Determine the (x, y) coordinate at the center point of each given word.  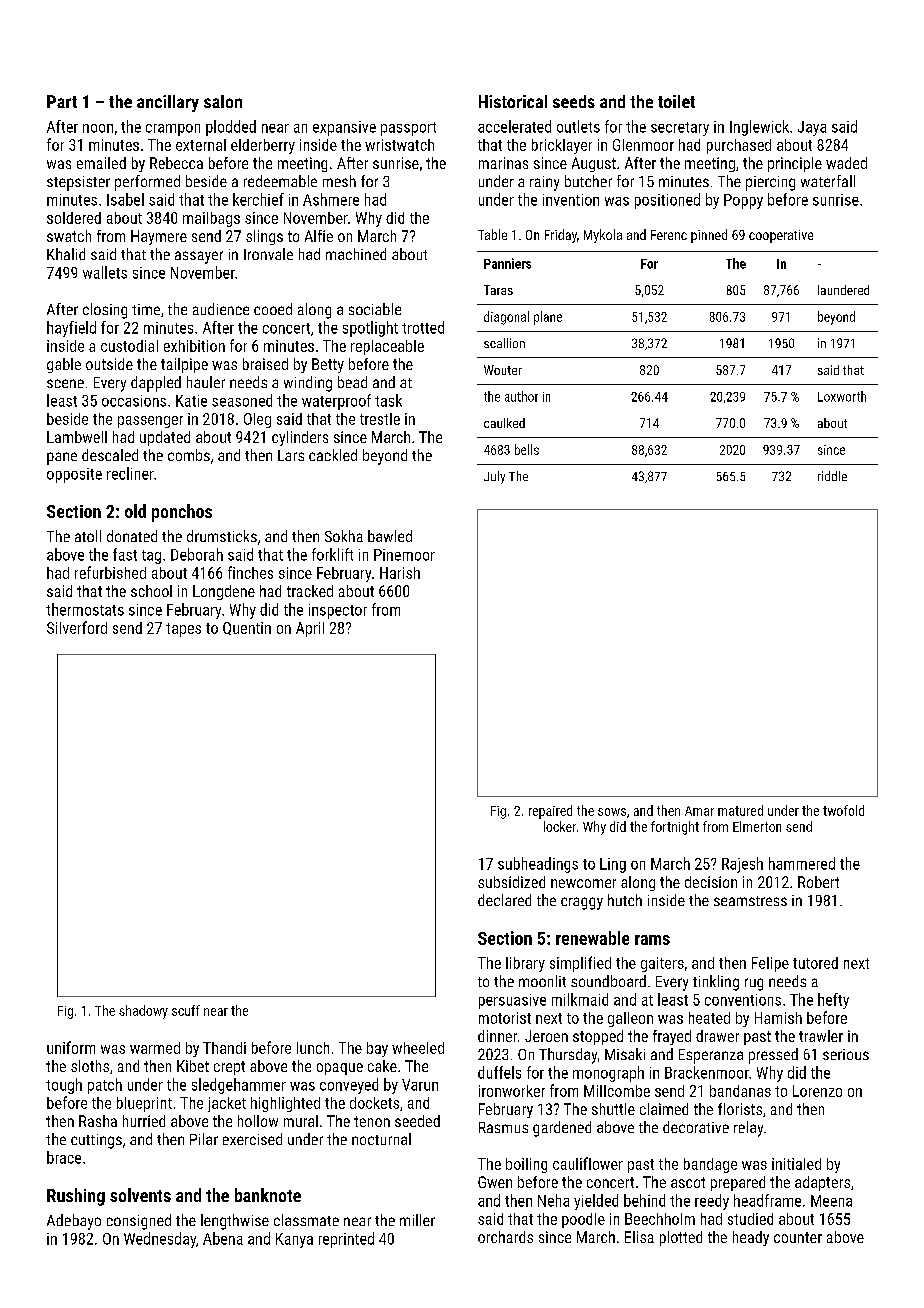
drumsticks (222, 536)
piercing (770, 183)
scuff (186, 1010)
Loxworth (842, 396)
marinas (503, 163)
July (494, 477)
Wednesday (160, 1240)
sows (612, 812)
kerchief (258, 199)
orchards (505, 1237)
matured (740, 810)
